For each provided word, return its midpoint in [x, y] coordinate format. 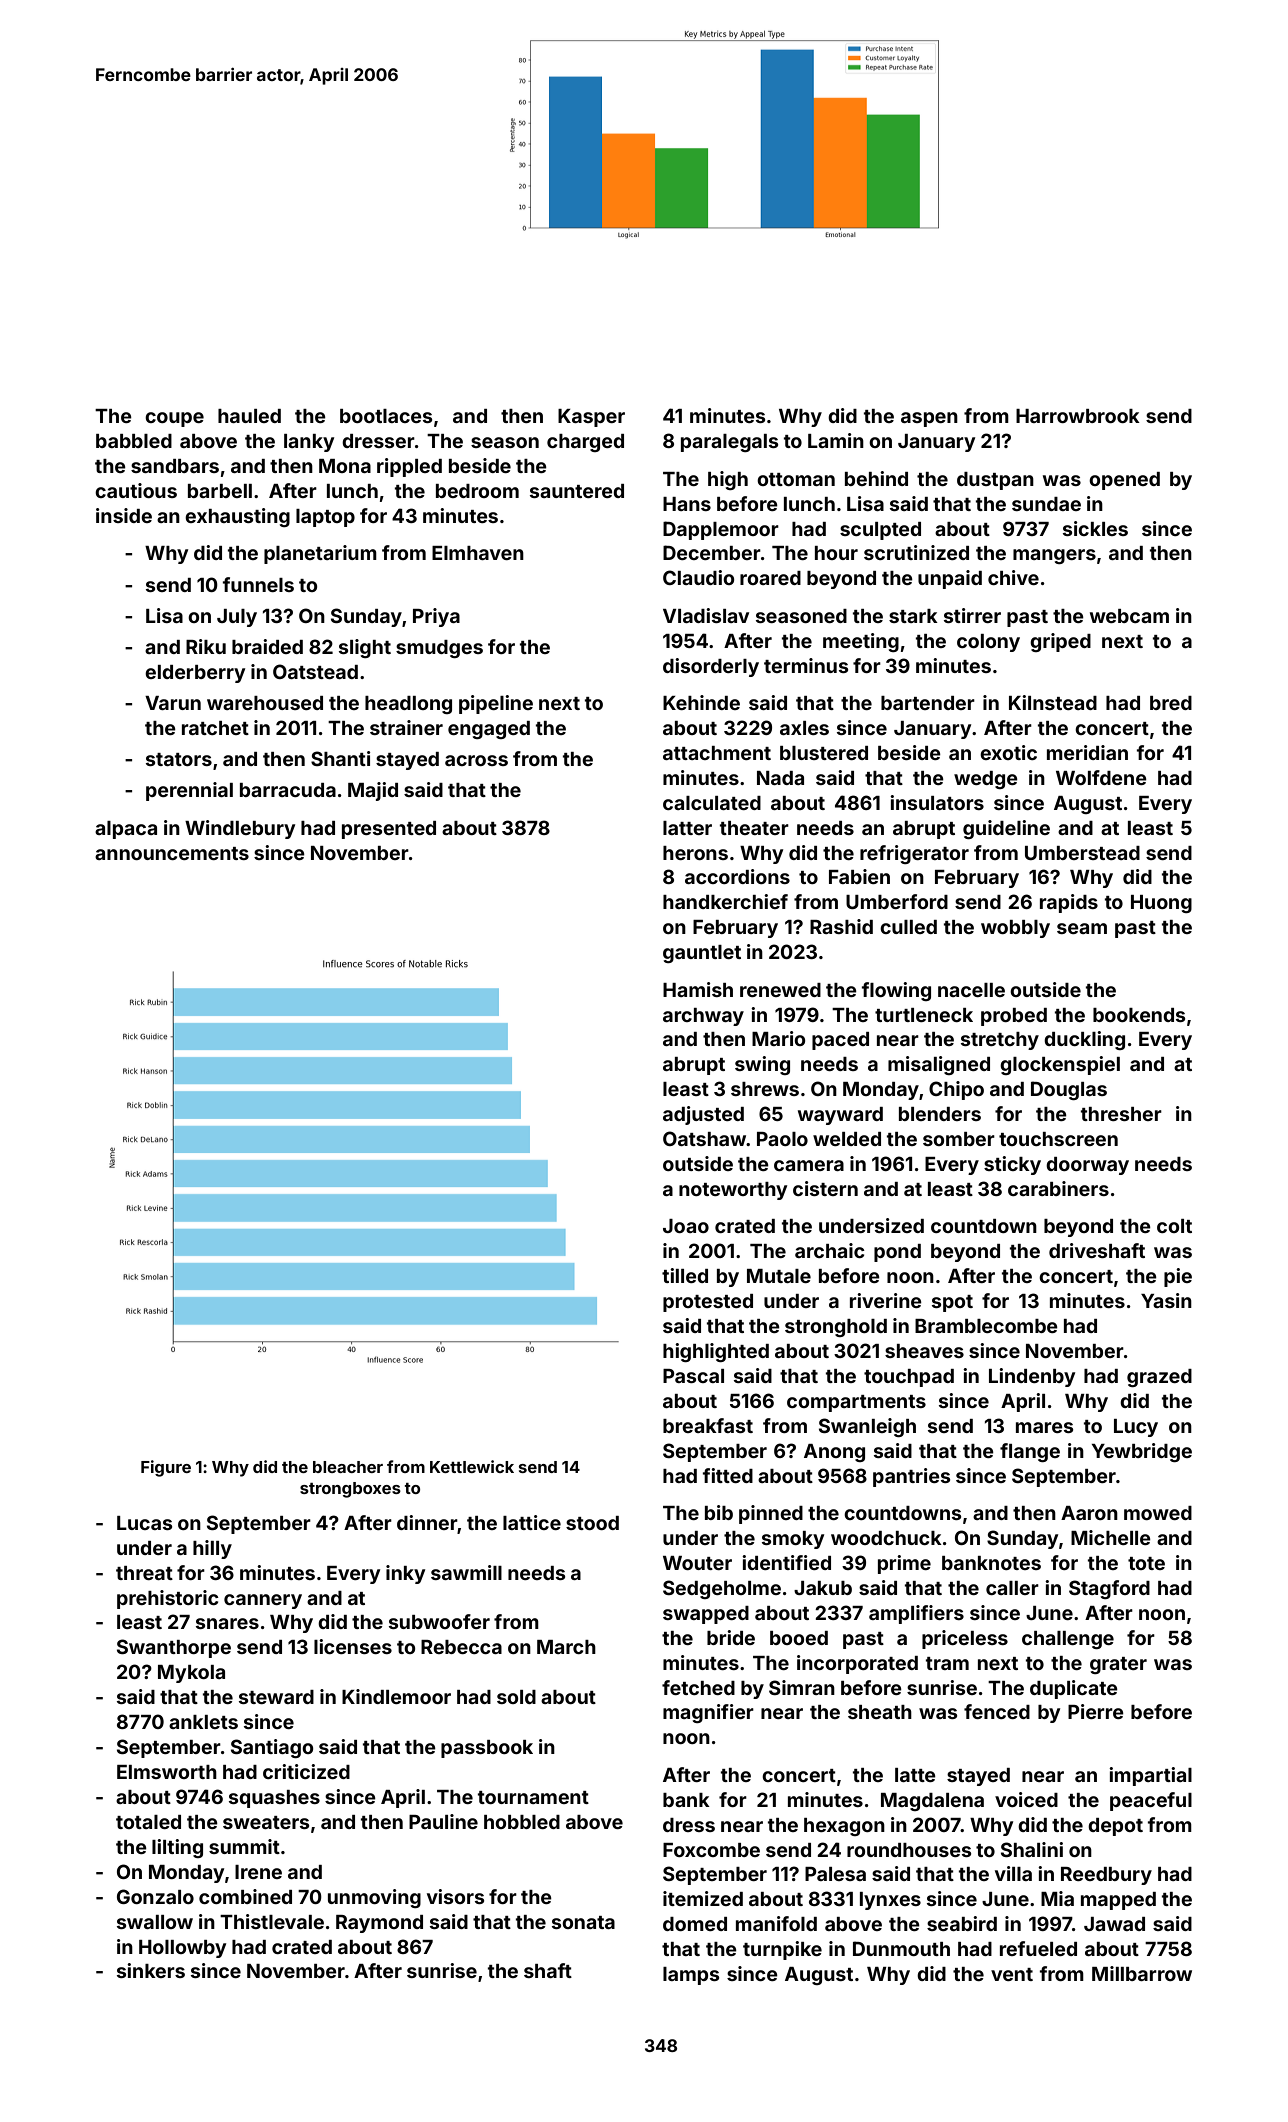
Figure [166, 1468]
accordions [737, 876]
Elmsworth [167, 1772]
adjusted [703, 1115]
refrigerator [914, 854]
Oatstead [315, 671]
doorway [1087, 1166]
